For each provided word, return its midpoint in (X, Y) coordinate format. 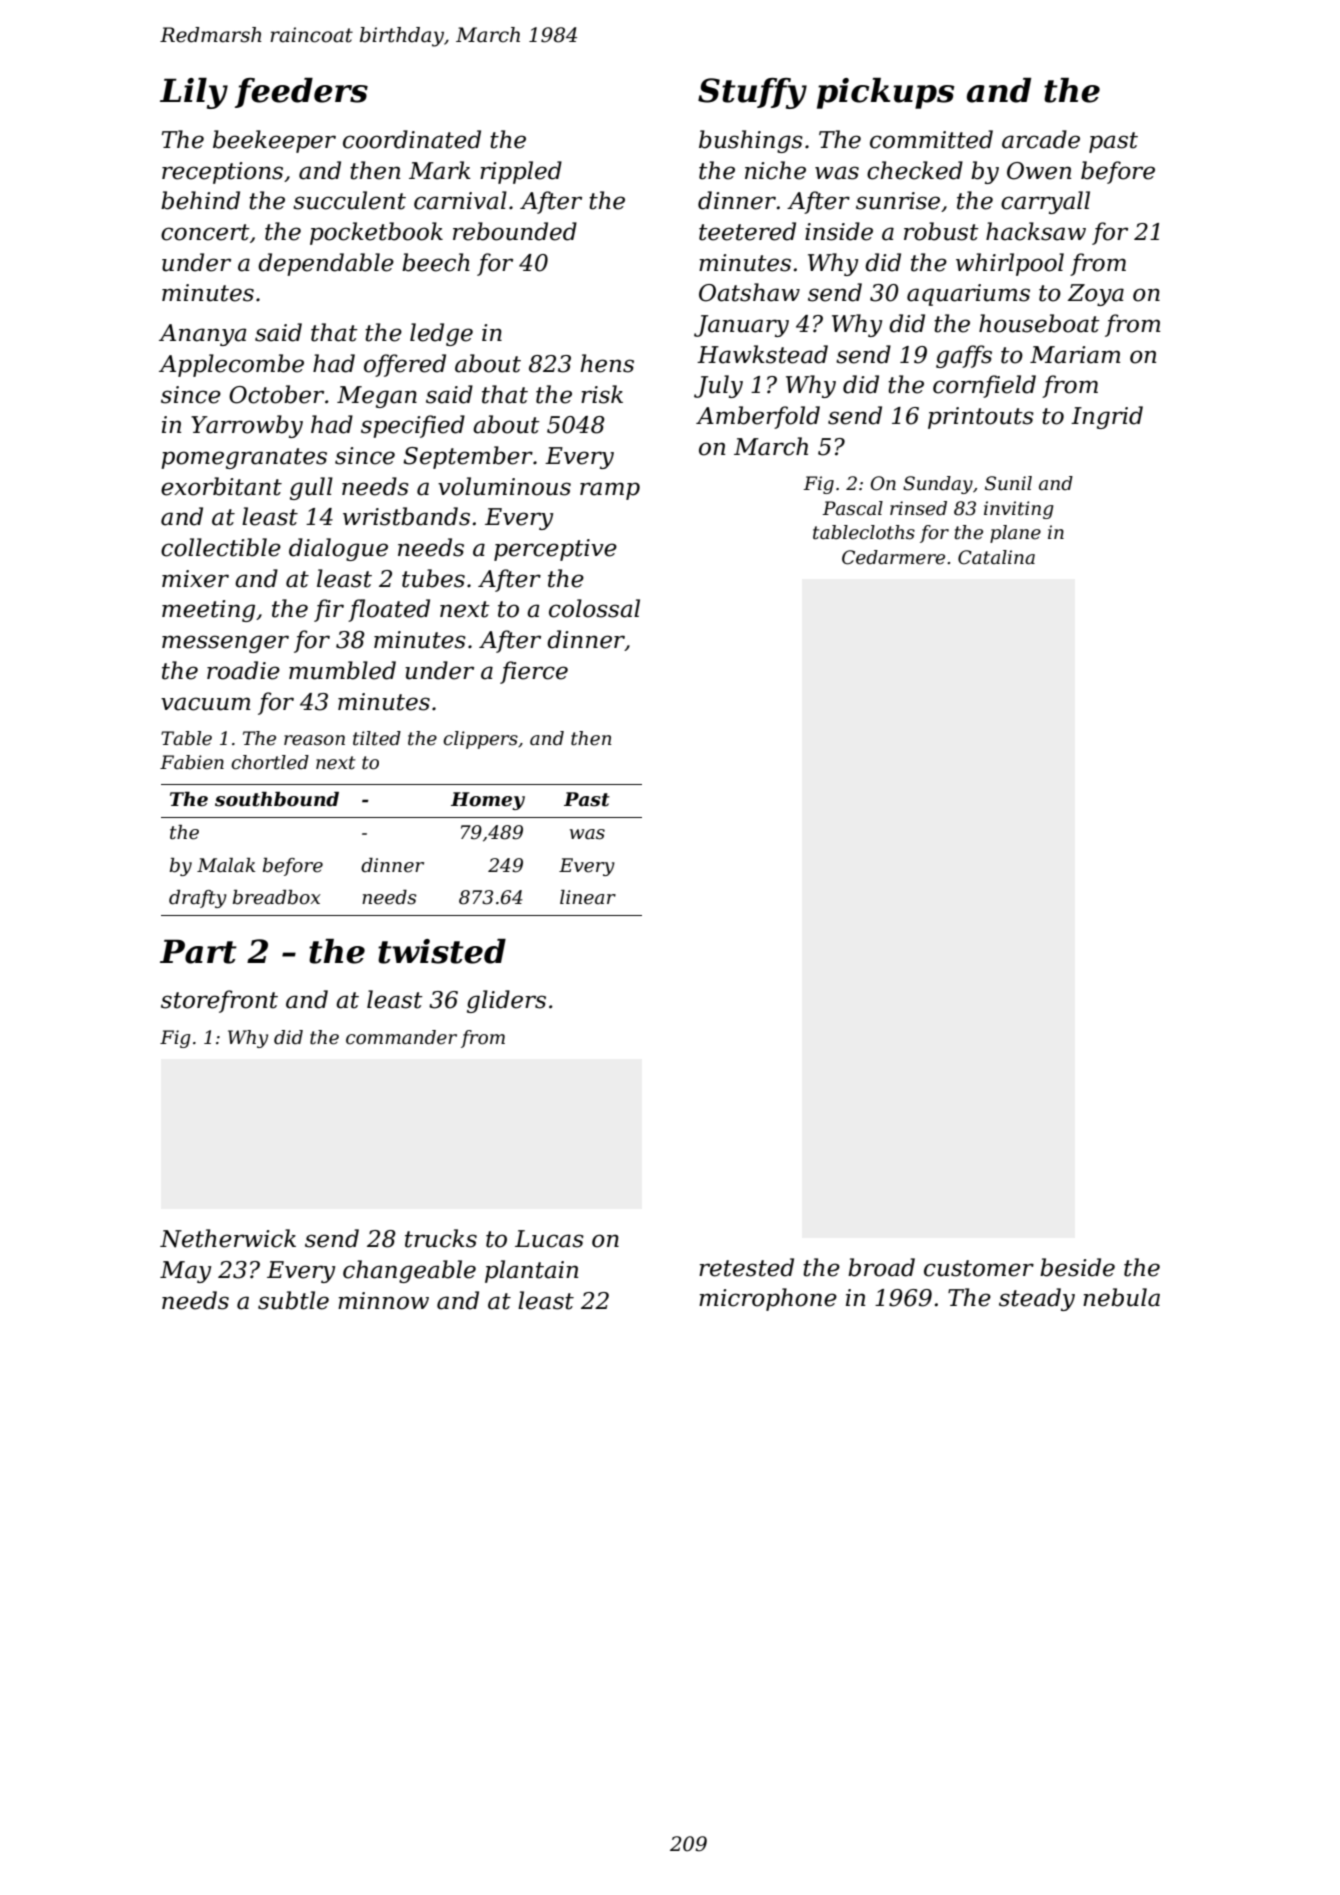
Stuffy (752, 93)
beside (1077, 1267)
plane (1015, 534)
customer (979, 1268)
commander (401, 1037)
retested (746, 1267)
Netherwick (228, 1238)
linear (588, 897)
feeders (301, 93)
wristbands (406, 516)
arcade (1041, 139)
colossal (594, 608)
